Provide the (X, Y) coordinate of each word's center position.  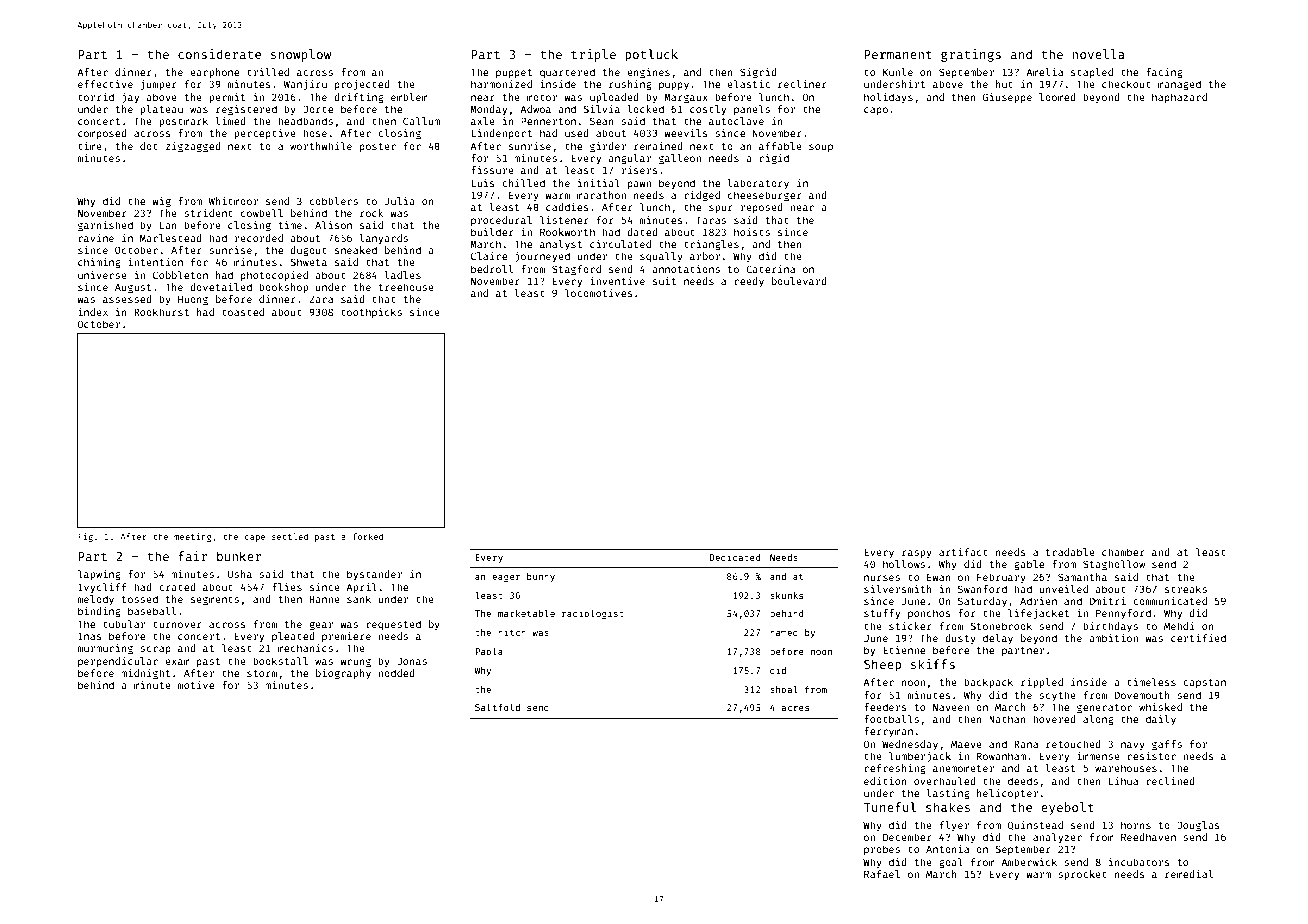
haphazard (1179, 98)
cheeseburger (765, 196)
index (93, 312)
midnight (146, 674)
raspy (917, 554)
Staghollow (1114, 565)
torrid (96, 97)
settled (290, 536)
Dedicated (734, 557)
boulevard (799, 281)
